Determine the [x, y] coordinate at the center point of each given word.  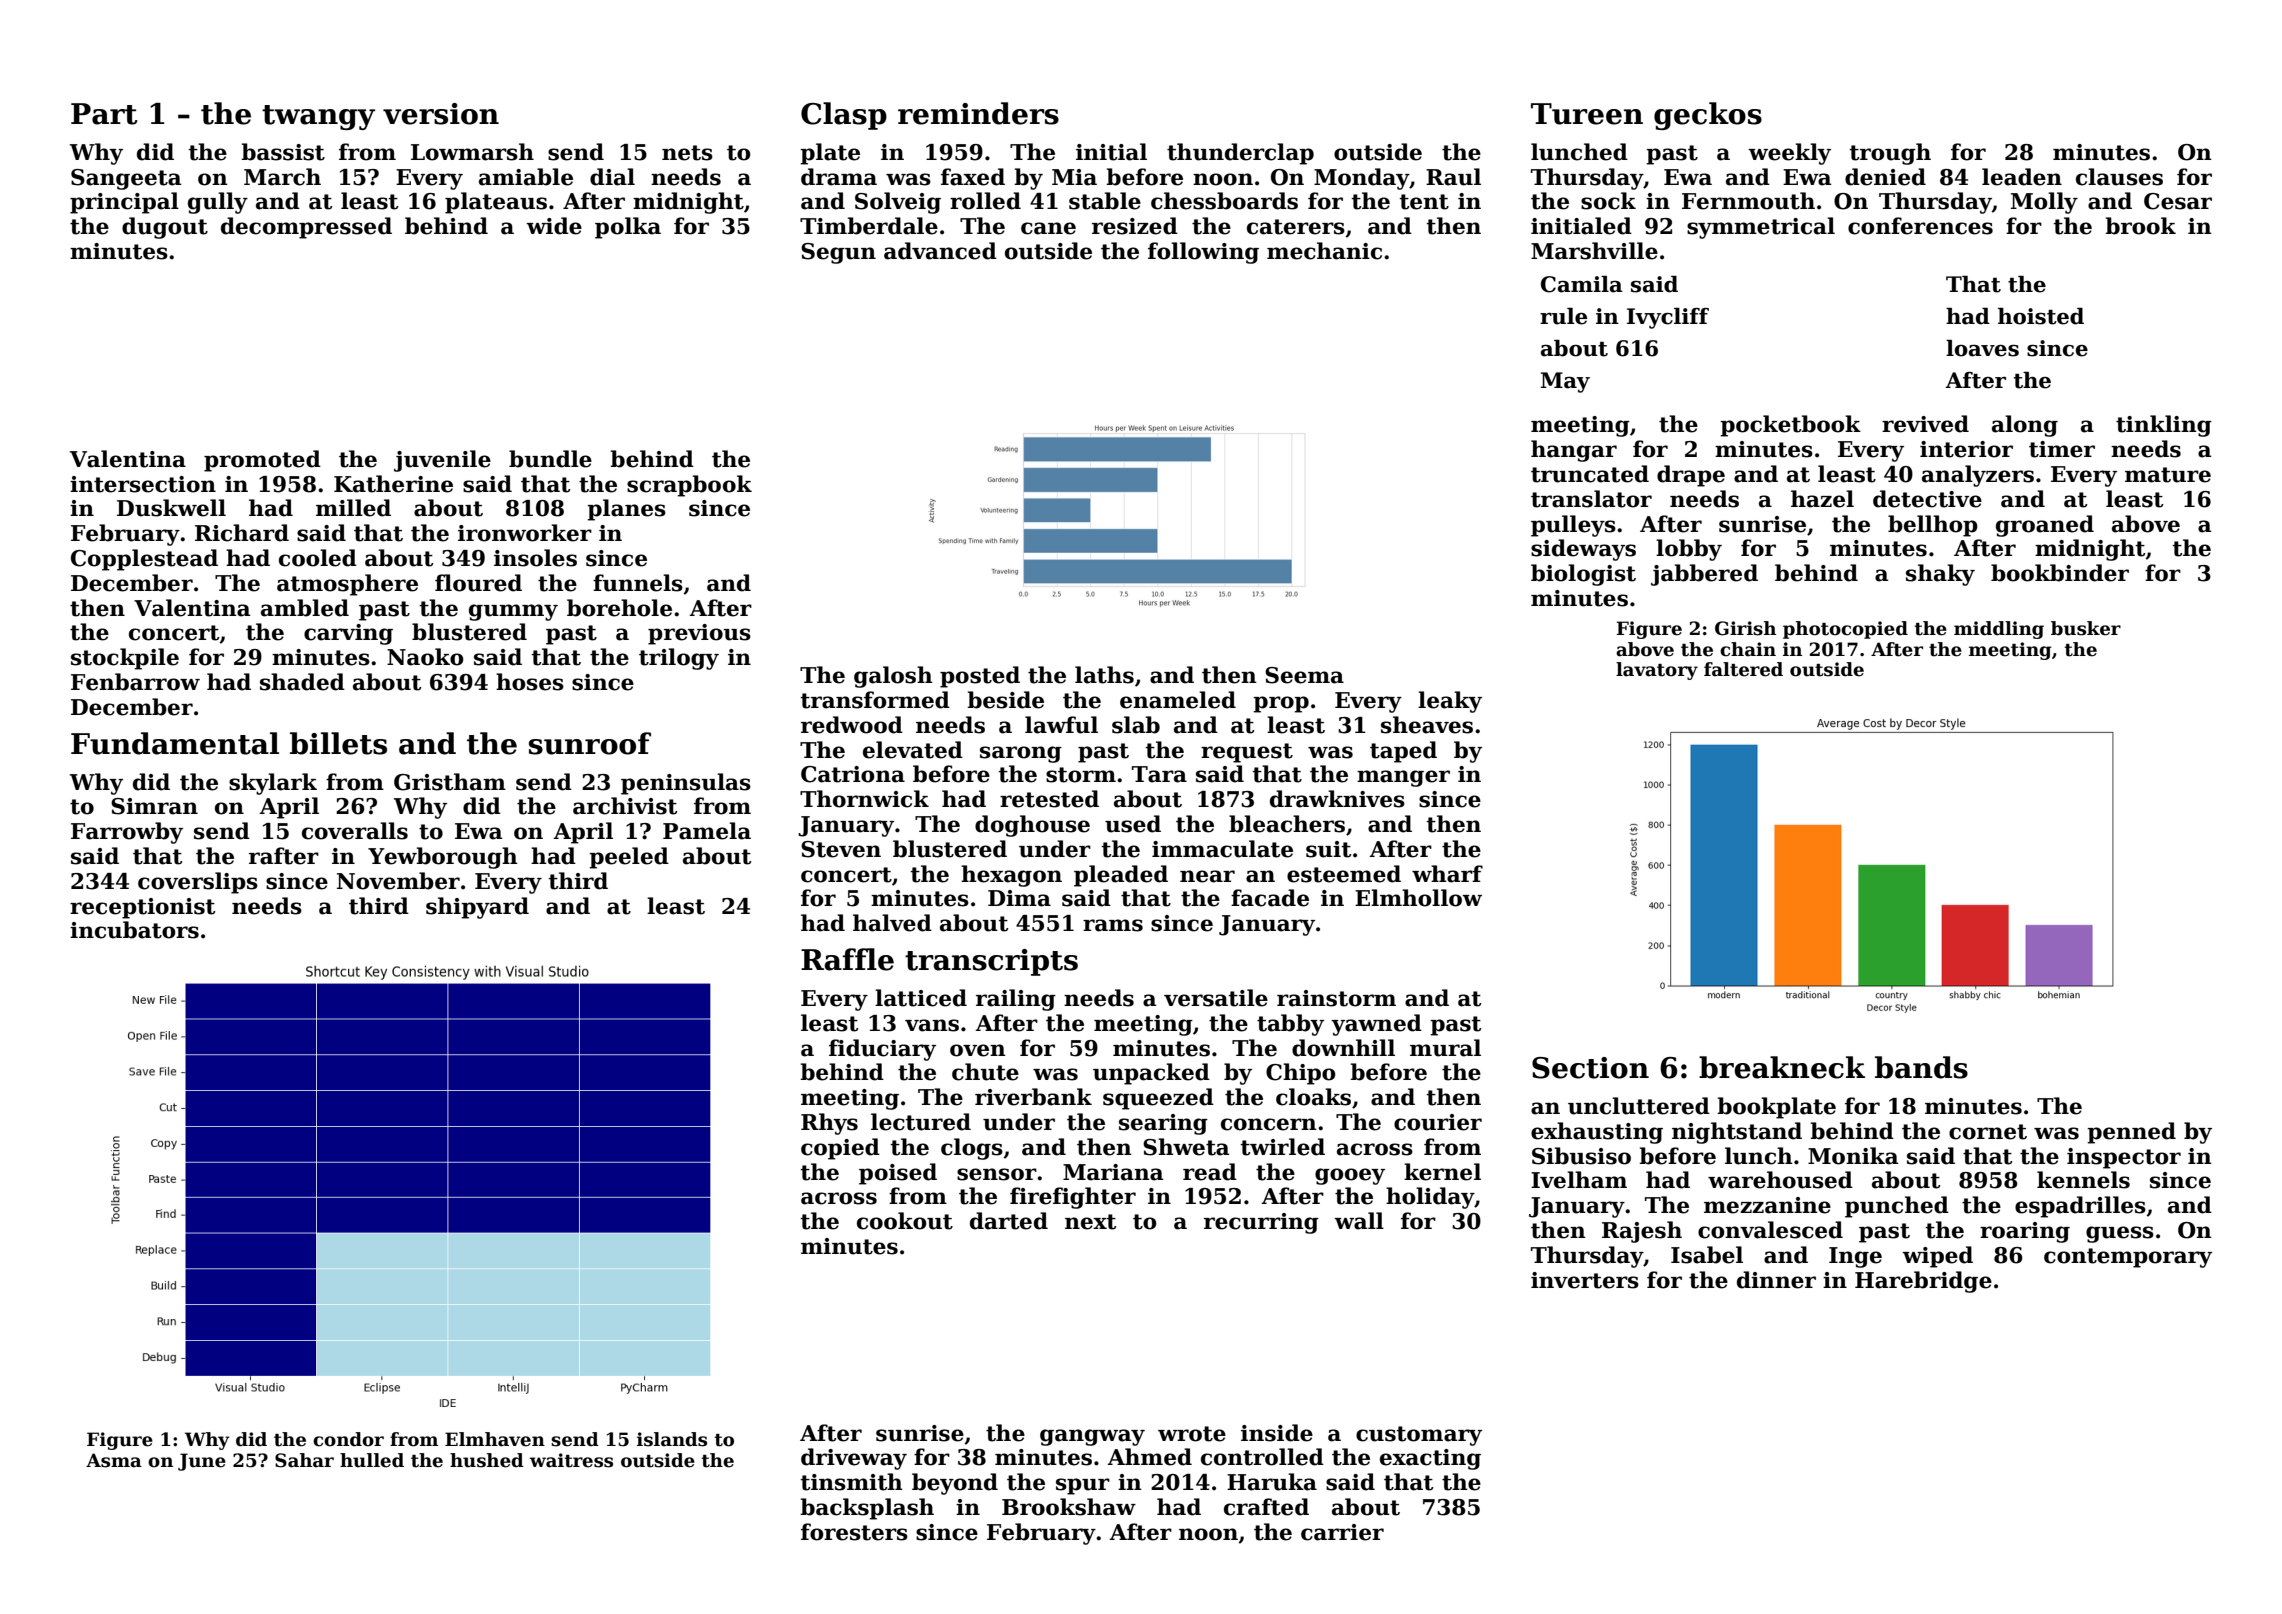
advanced [940, 251]
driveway [854, 1459]
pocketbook [1790, 426]
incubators [134, 930]
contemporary [2128, 1258]
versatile [1216, 998]
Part [104, 114]
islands [672, 1439]
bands [1921, 1067]
